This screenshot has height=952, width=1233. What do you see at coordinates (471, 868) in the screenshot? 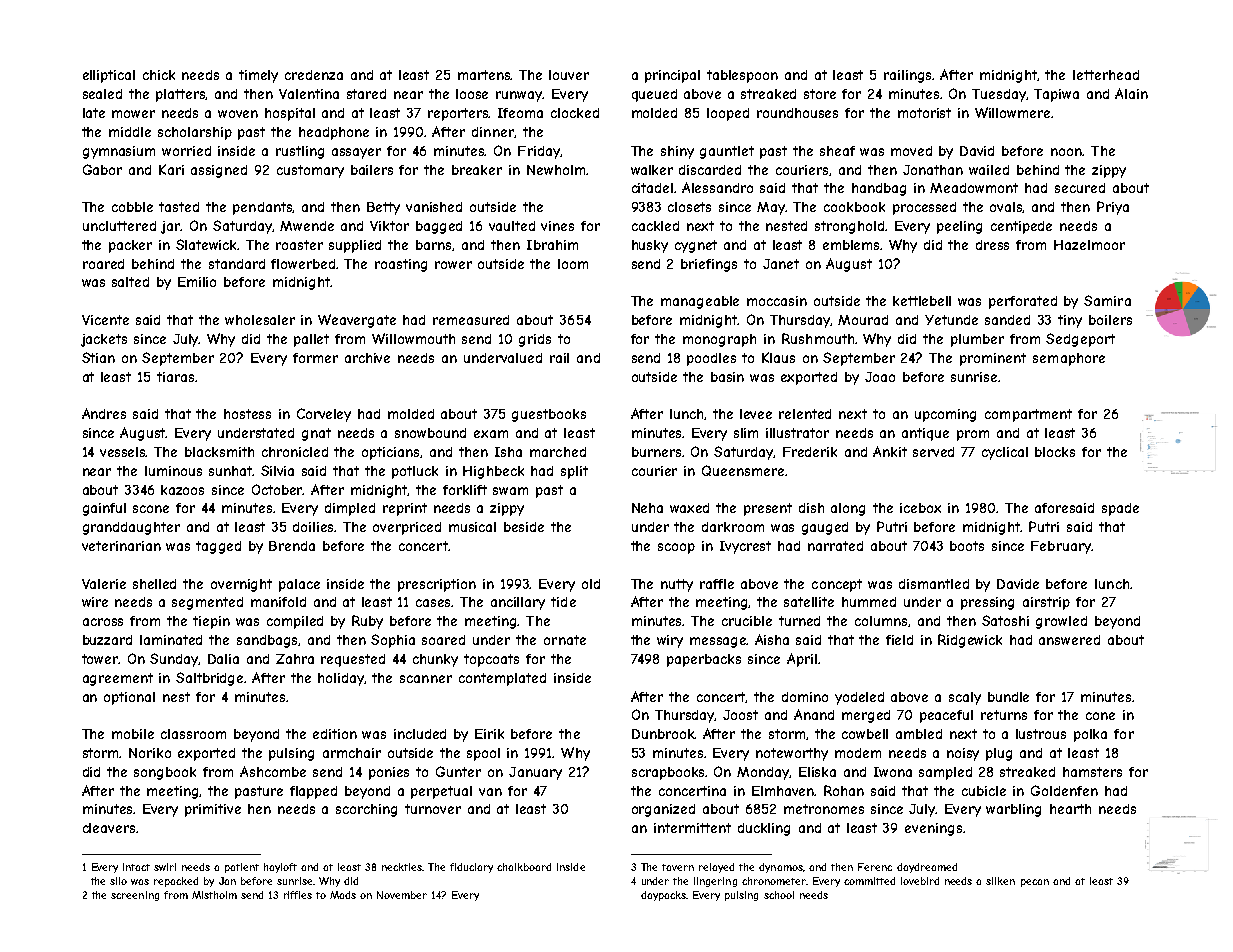
I see `fiduciary` at bounding box center [471, 868].
